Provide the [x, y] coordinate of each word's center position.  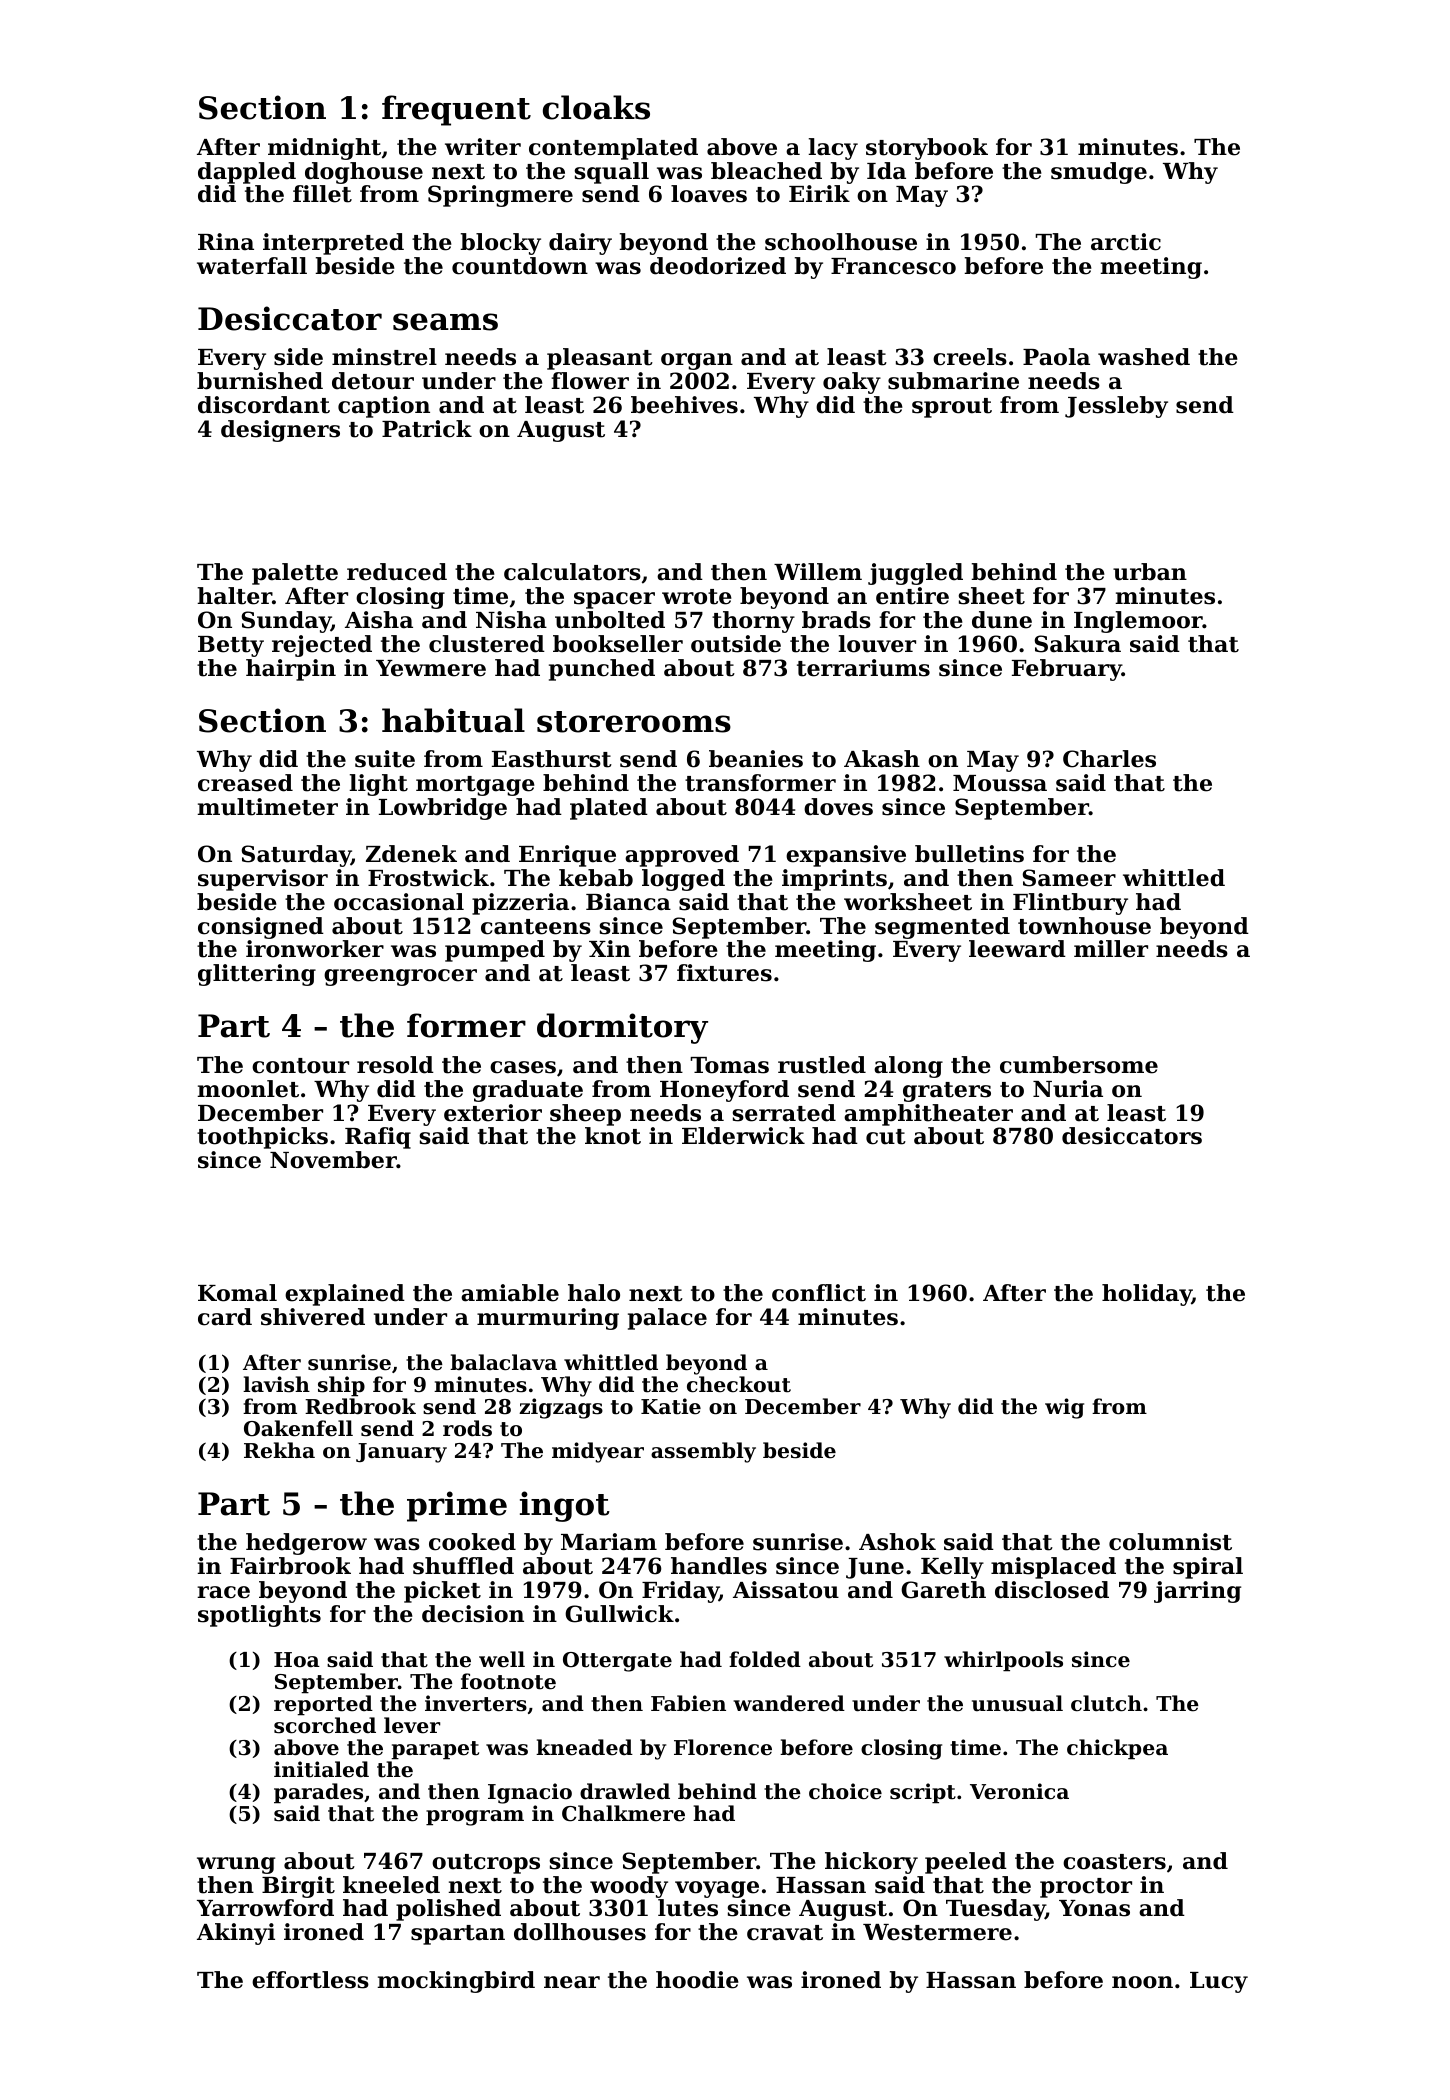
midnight [324, 149]
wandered [789, 1703]
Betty [231, 646]
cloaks [596, 107]
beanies [756, 759]
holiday [1147, 1295]
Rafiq [378, 1138]
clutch [1106, 1703]
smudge [1099, 173]
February [1067, 670]
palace [667, 1319]
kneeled [391, 1885]
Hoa [297, 1660]
